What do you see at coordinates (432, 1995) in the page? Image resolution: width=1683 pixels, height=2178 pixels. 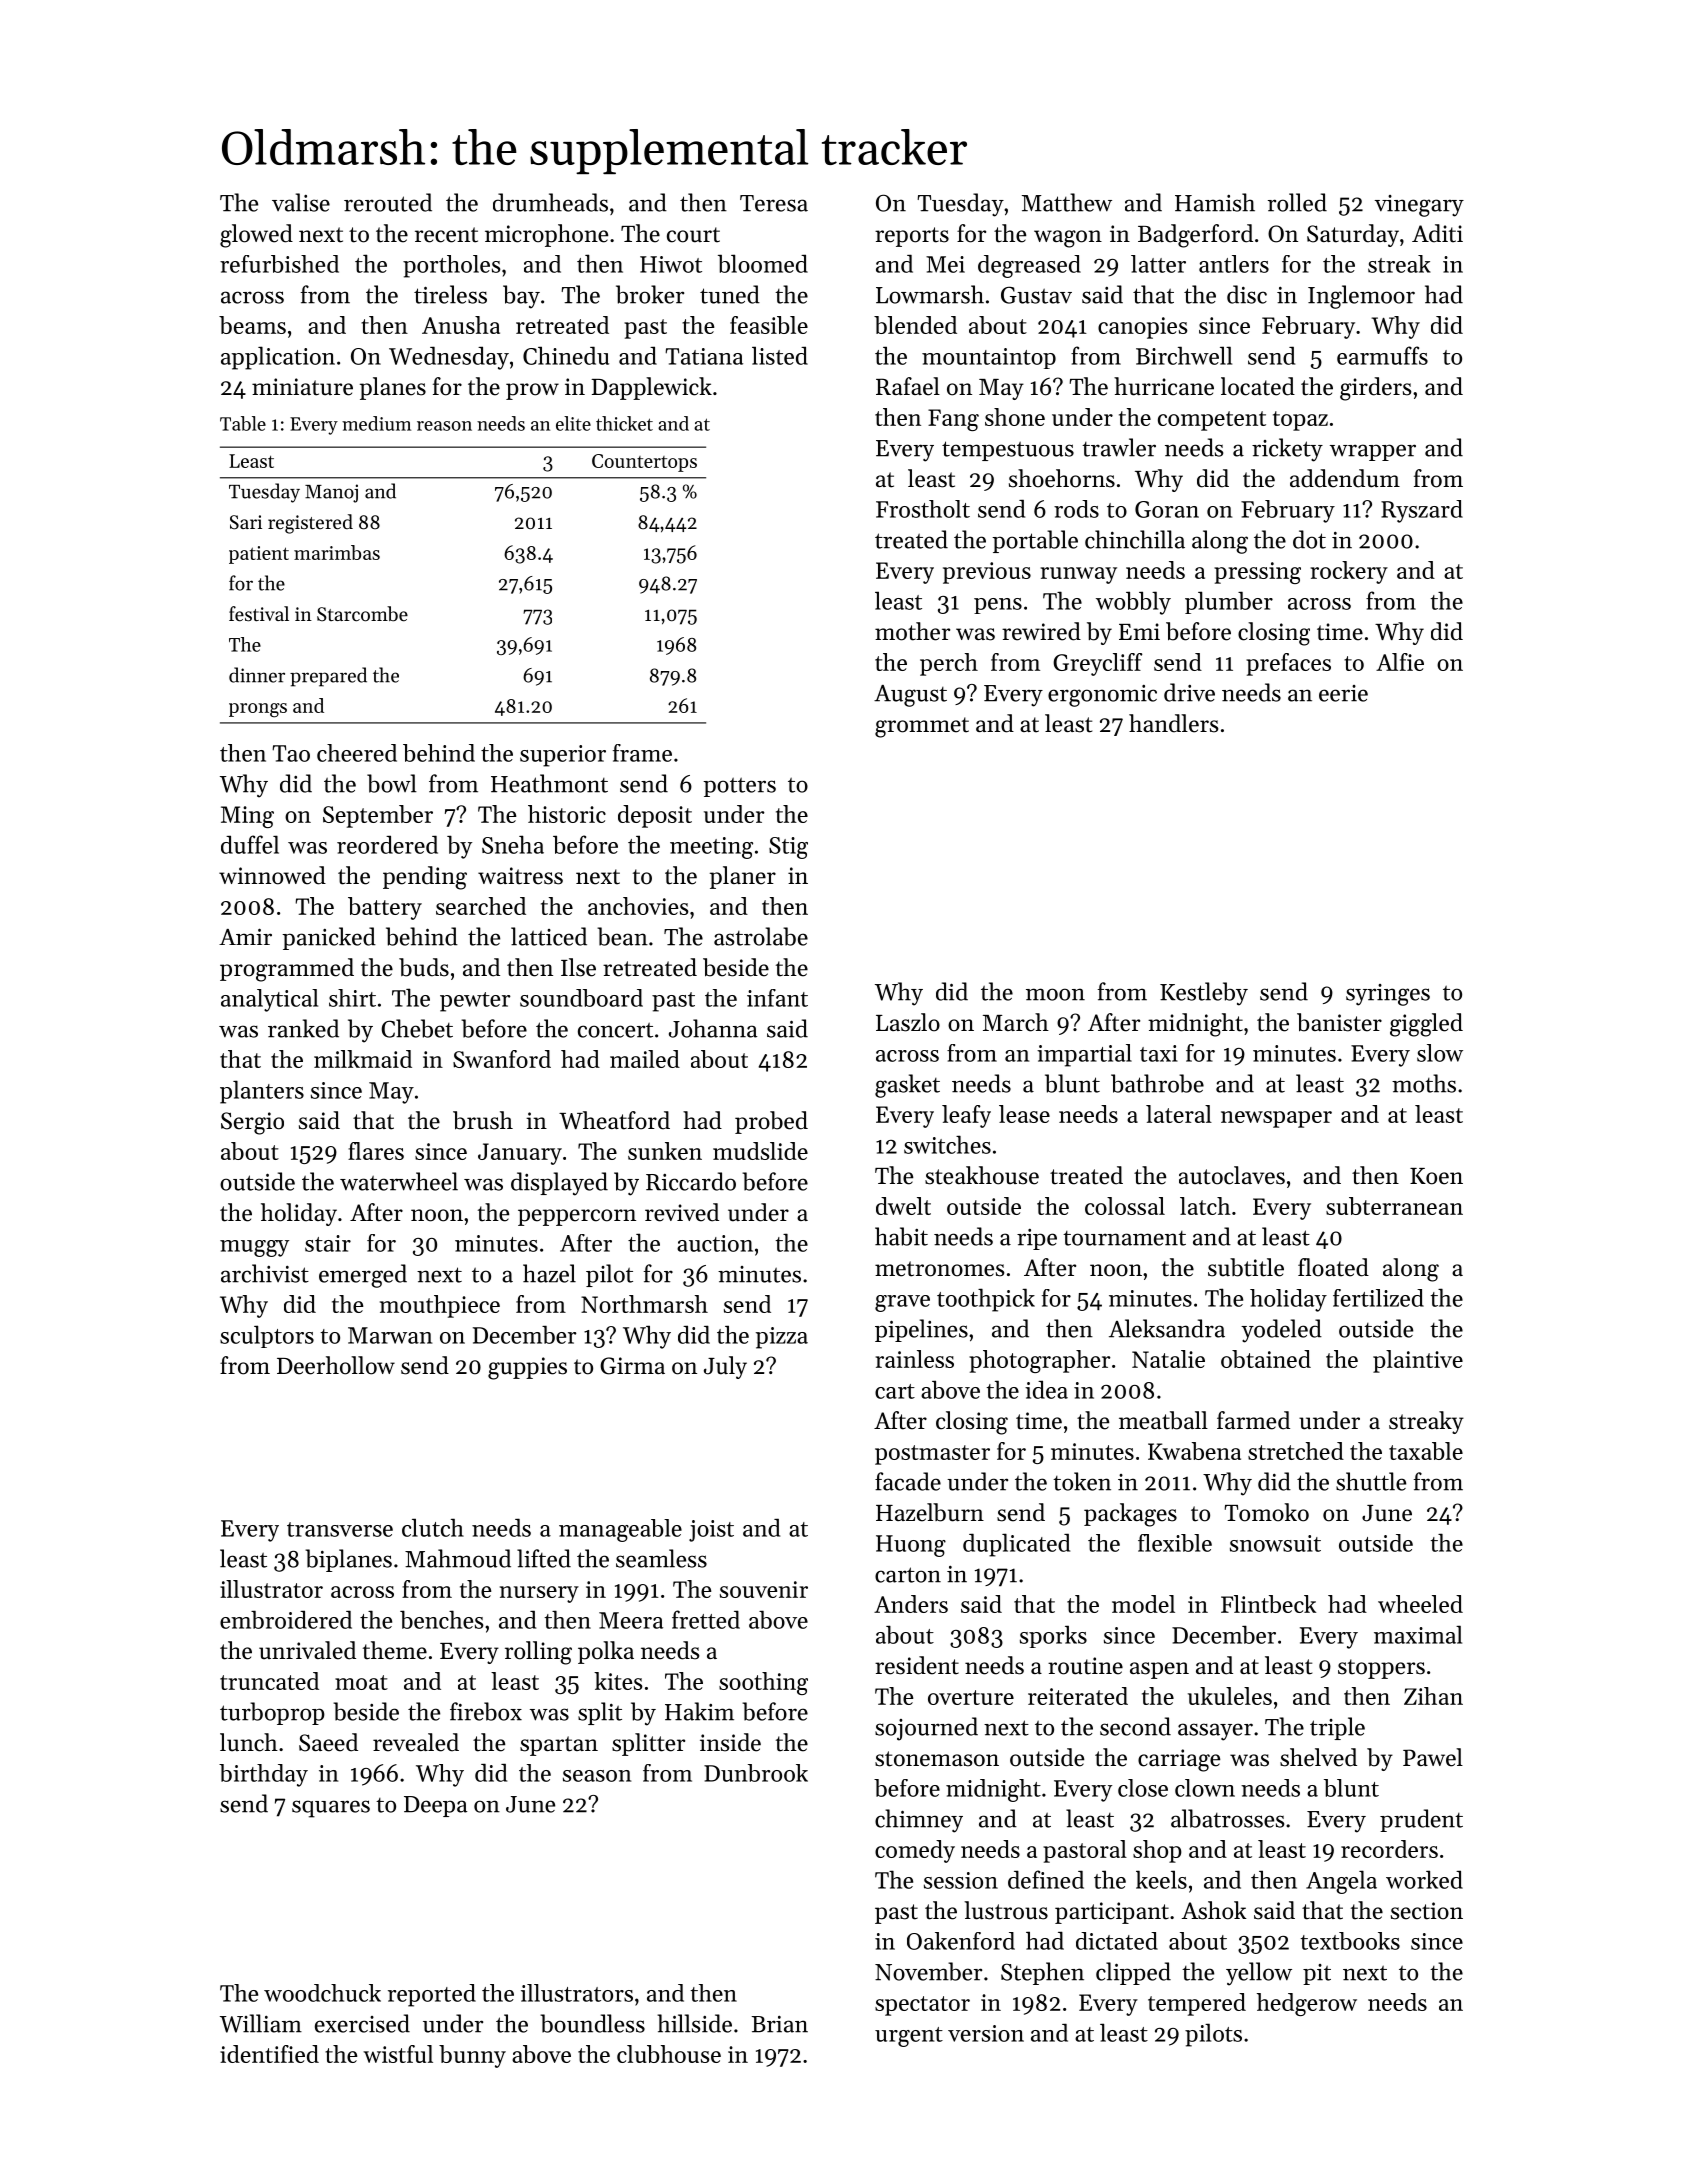 I see `reported` at bounding box center [432, 1995].
